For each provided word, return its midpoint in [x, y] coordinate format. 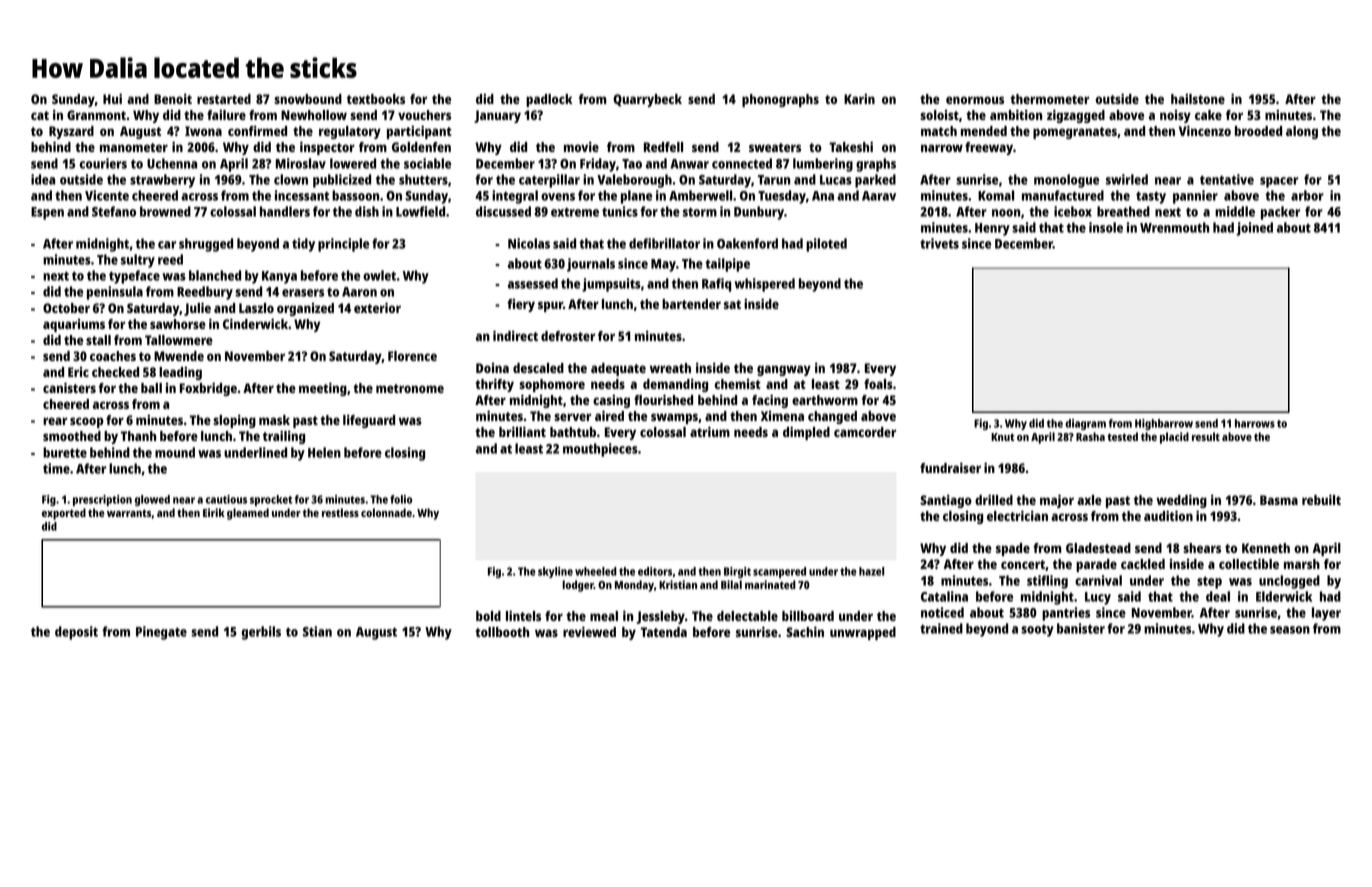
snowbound [308, 99]
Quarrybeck [647, 100]
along [1302, 132]
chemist [738, 384]
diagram [1085, 424]
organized [305, 309]
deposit [76, 633]
